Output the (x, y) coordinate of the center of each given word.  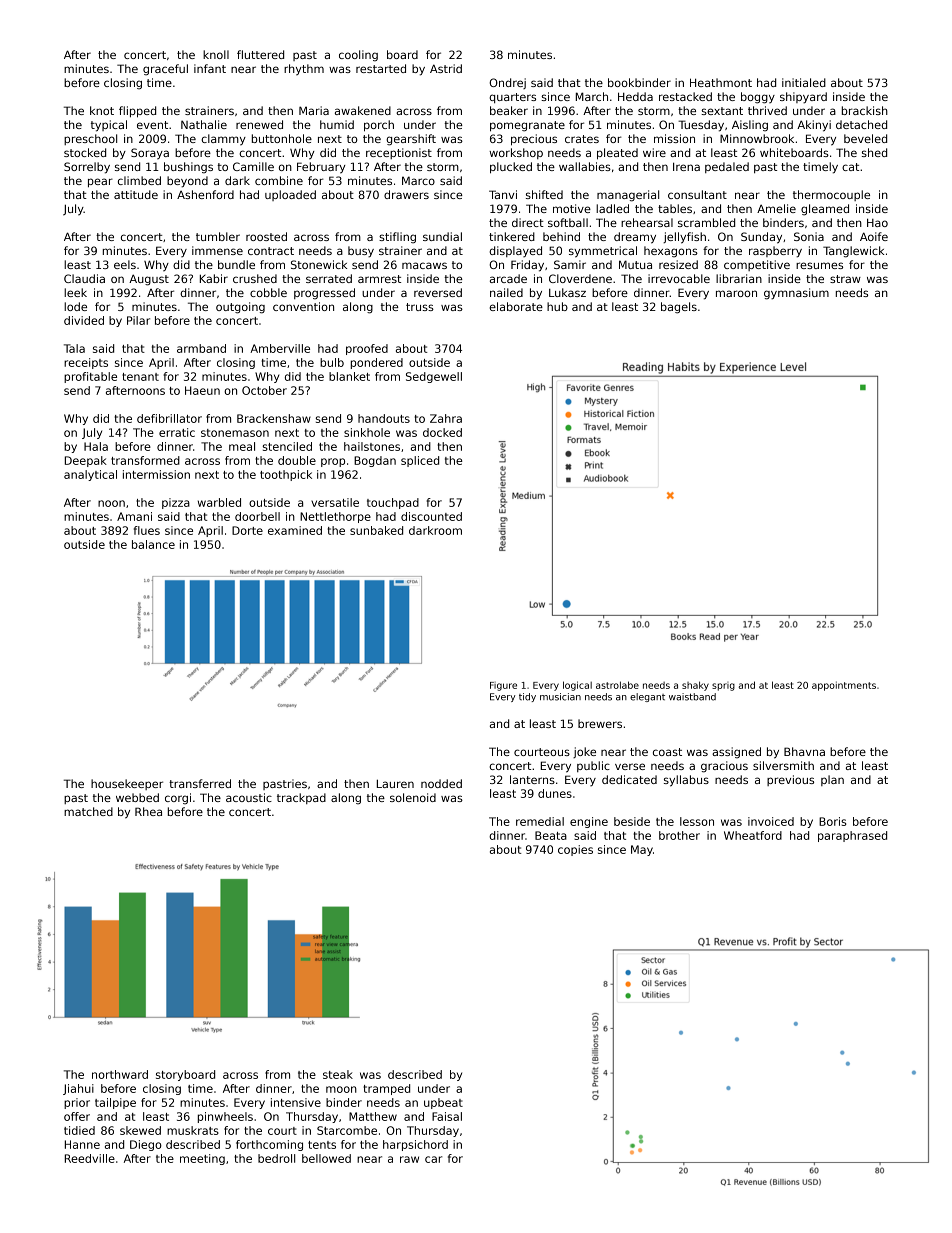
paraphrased (852, 836)
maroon (736, 293)
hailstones (372, 446)
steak (338, 1074)
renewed (259, 124)
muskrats (193, 1130)
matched (88, 811)
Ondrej (507, 83)
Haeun (202, 390)
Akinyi (814, 126)
